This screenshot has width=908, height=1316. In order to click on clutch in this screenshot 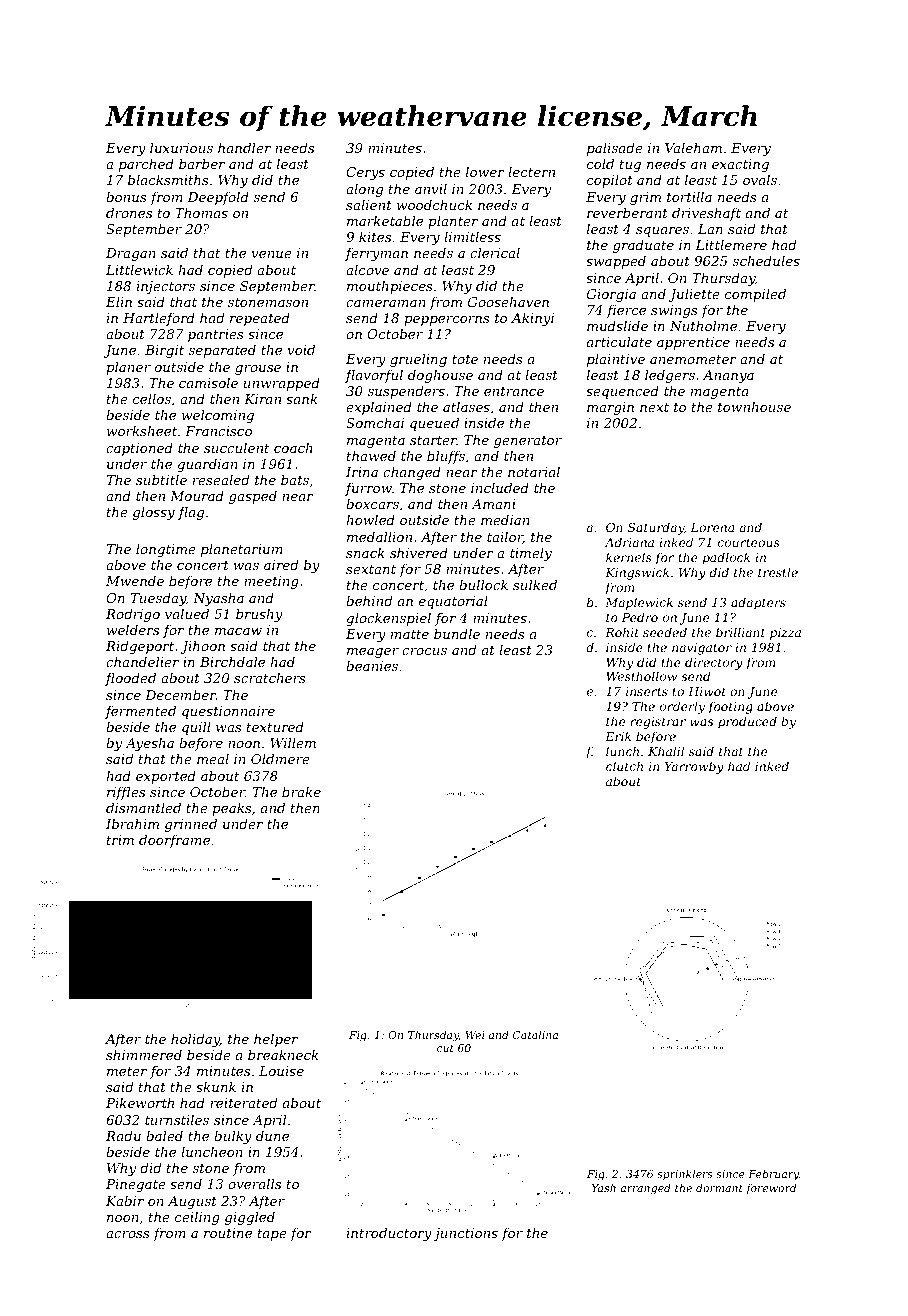, I will do `click(624, 766)`.
